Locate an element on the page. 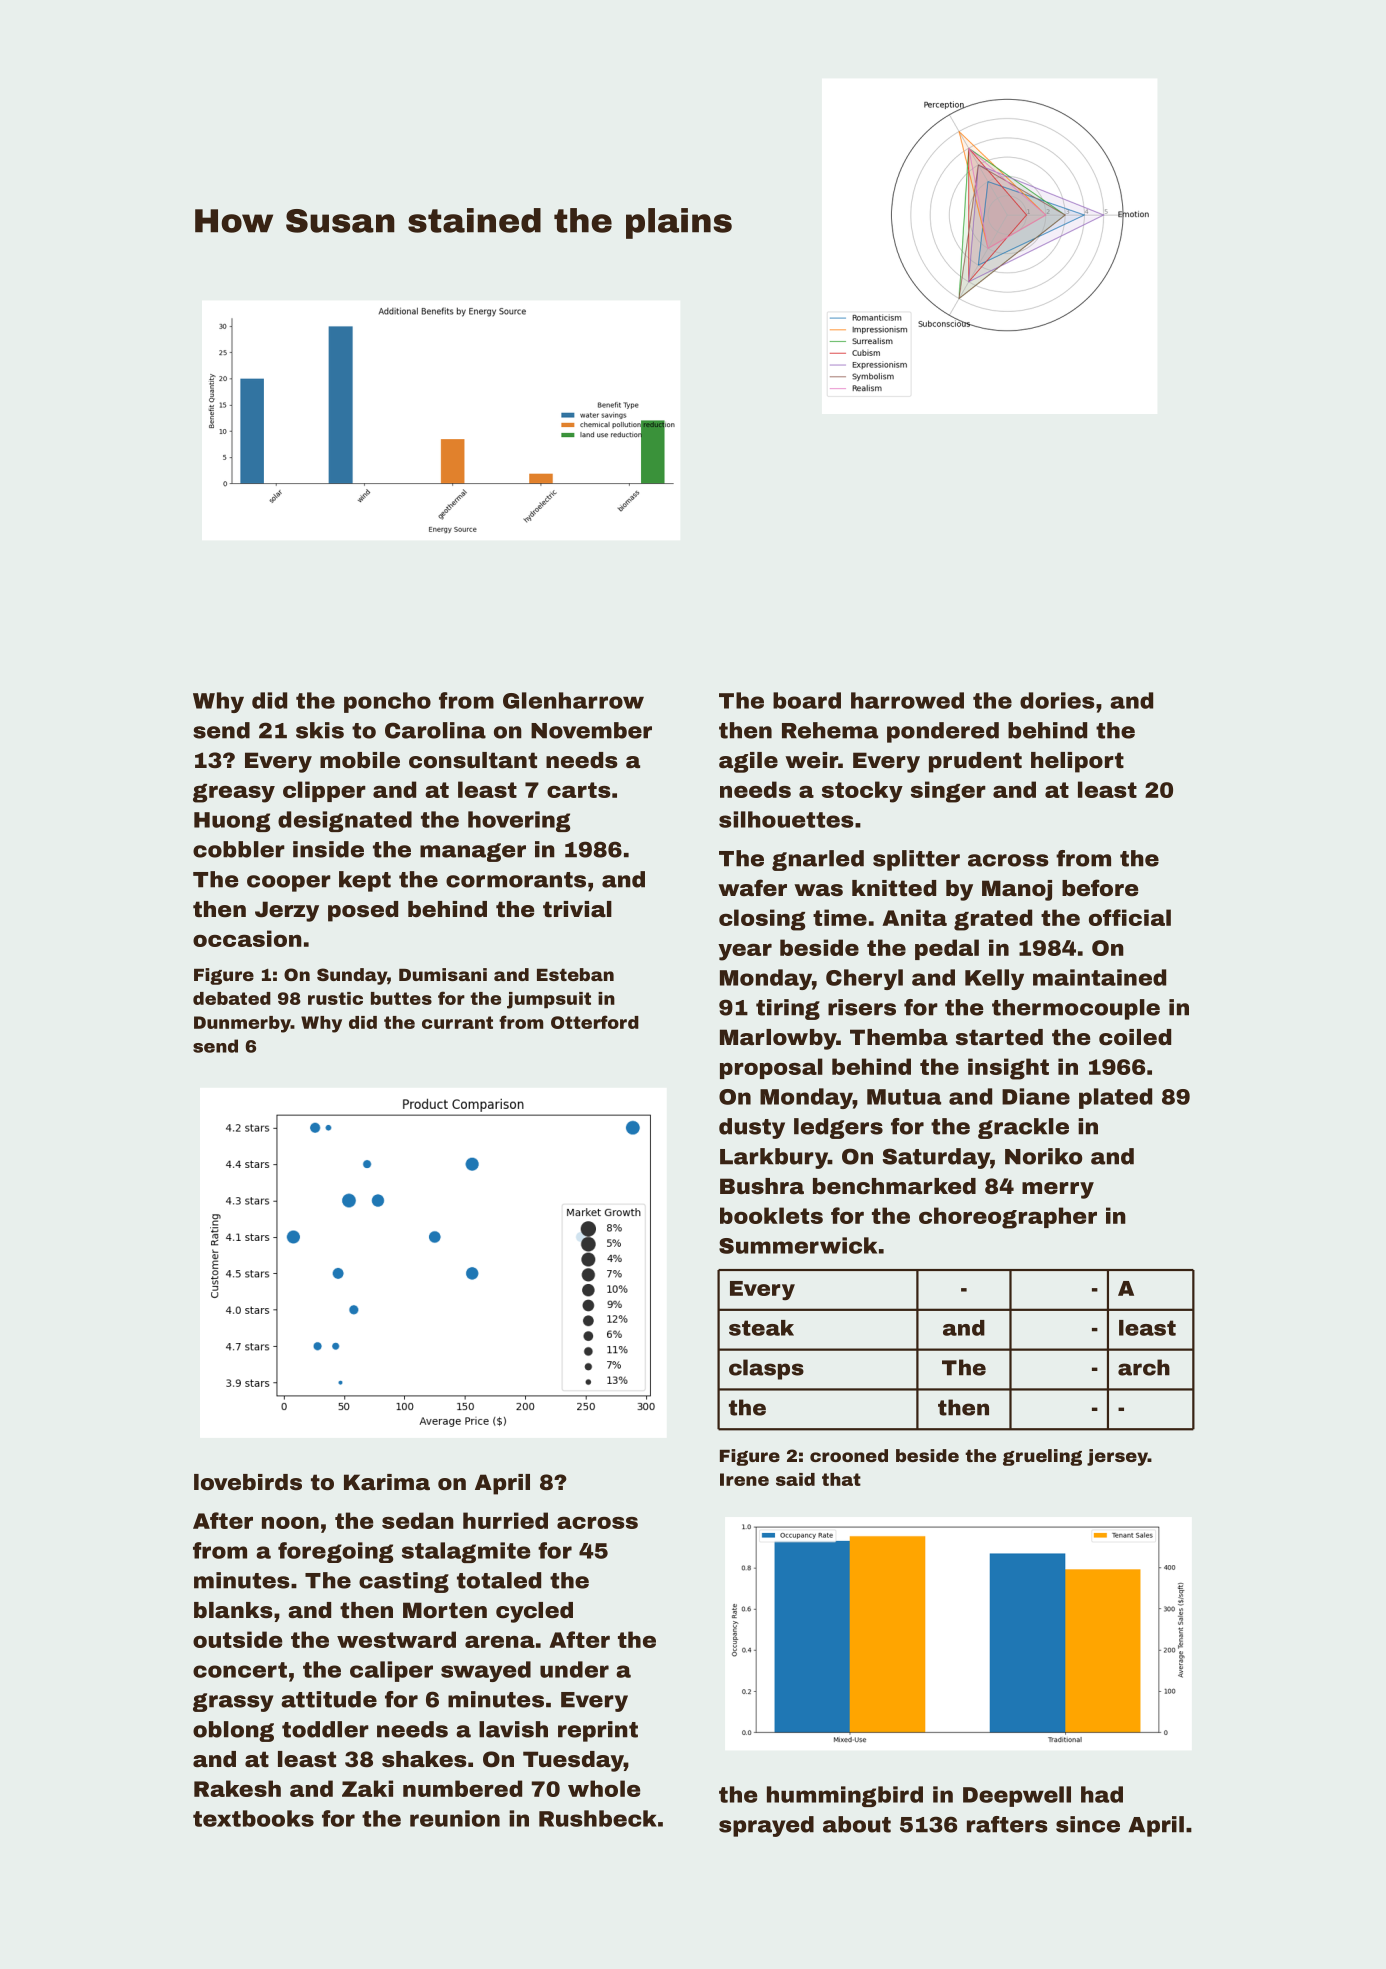 This page has height=1969, width=1386. steak is located at coordinates (761, 1328).
